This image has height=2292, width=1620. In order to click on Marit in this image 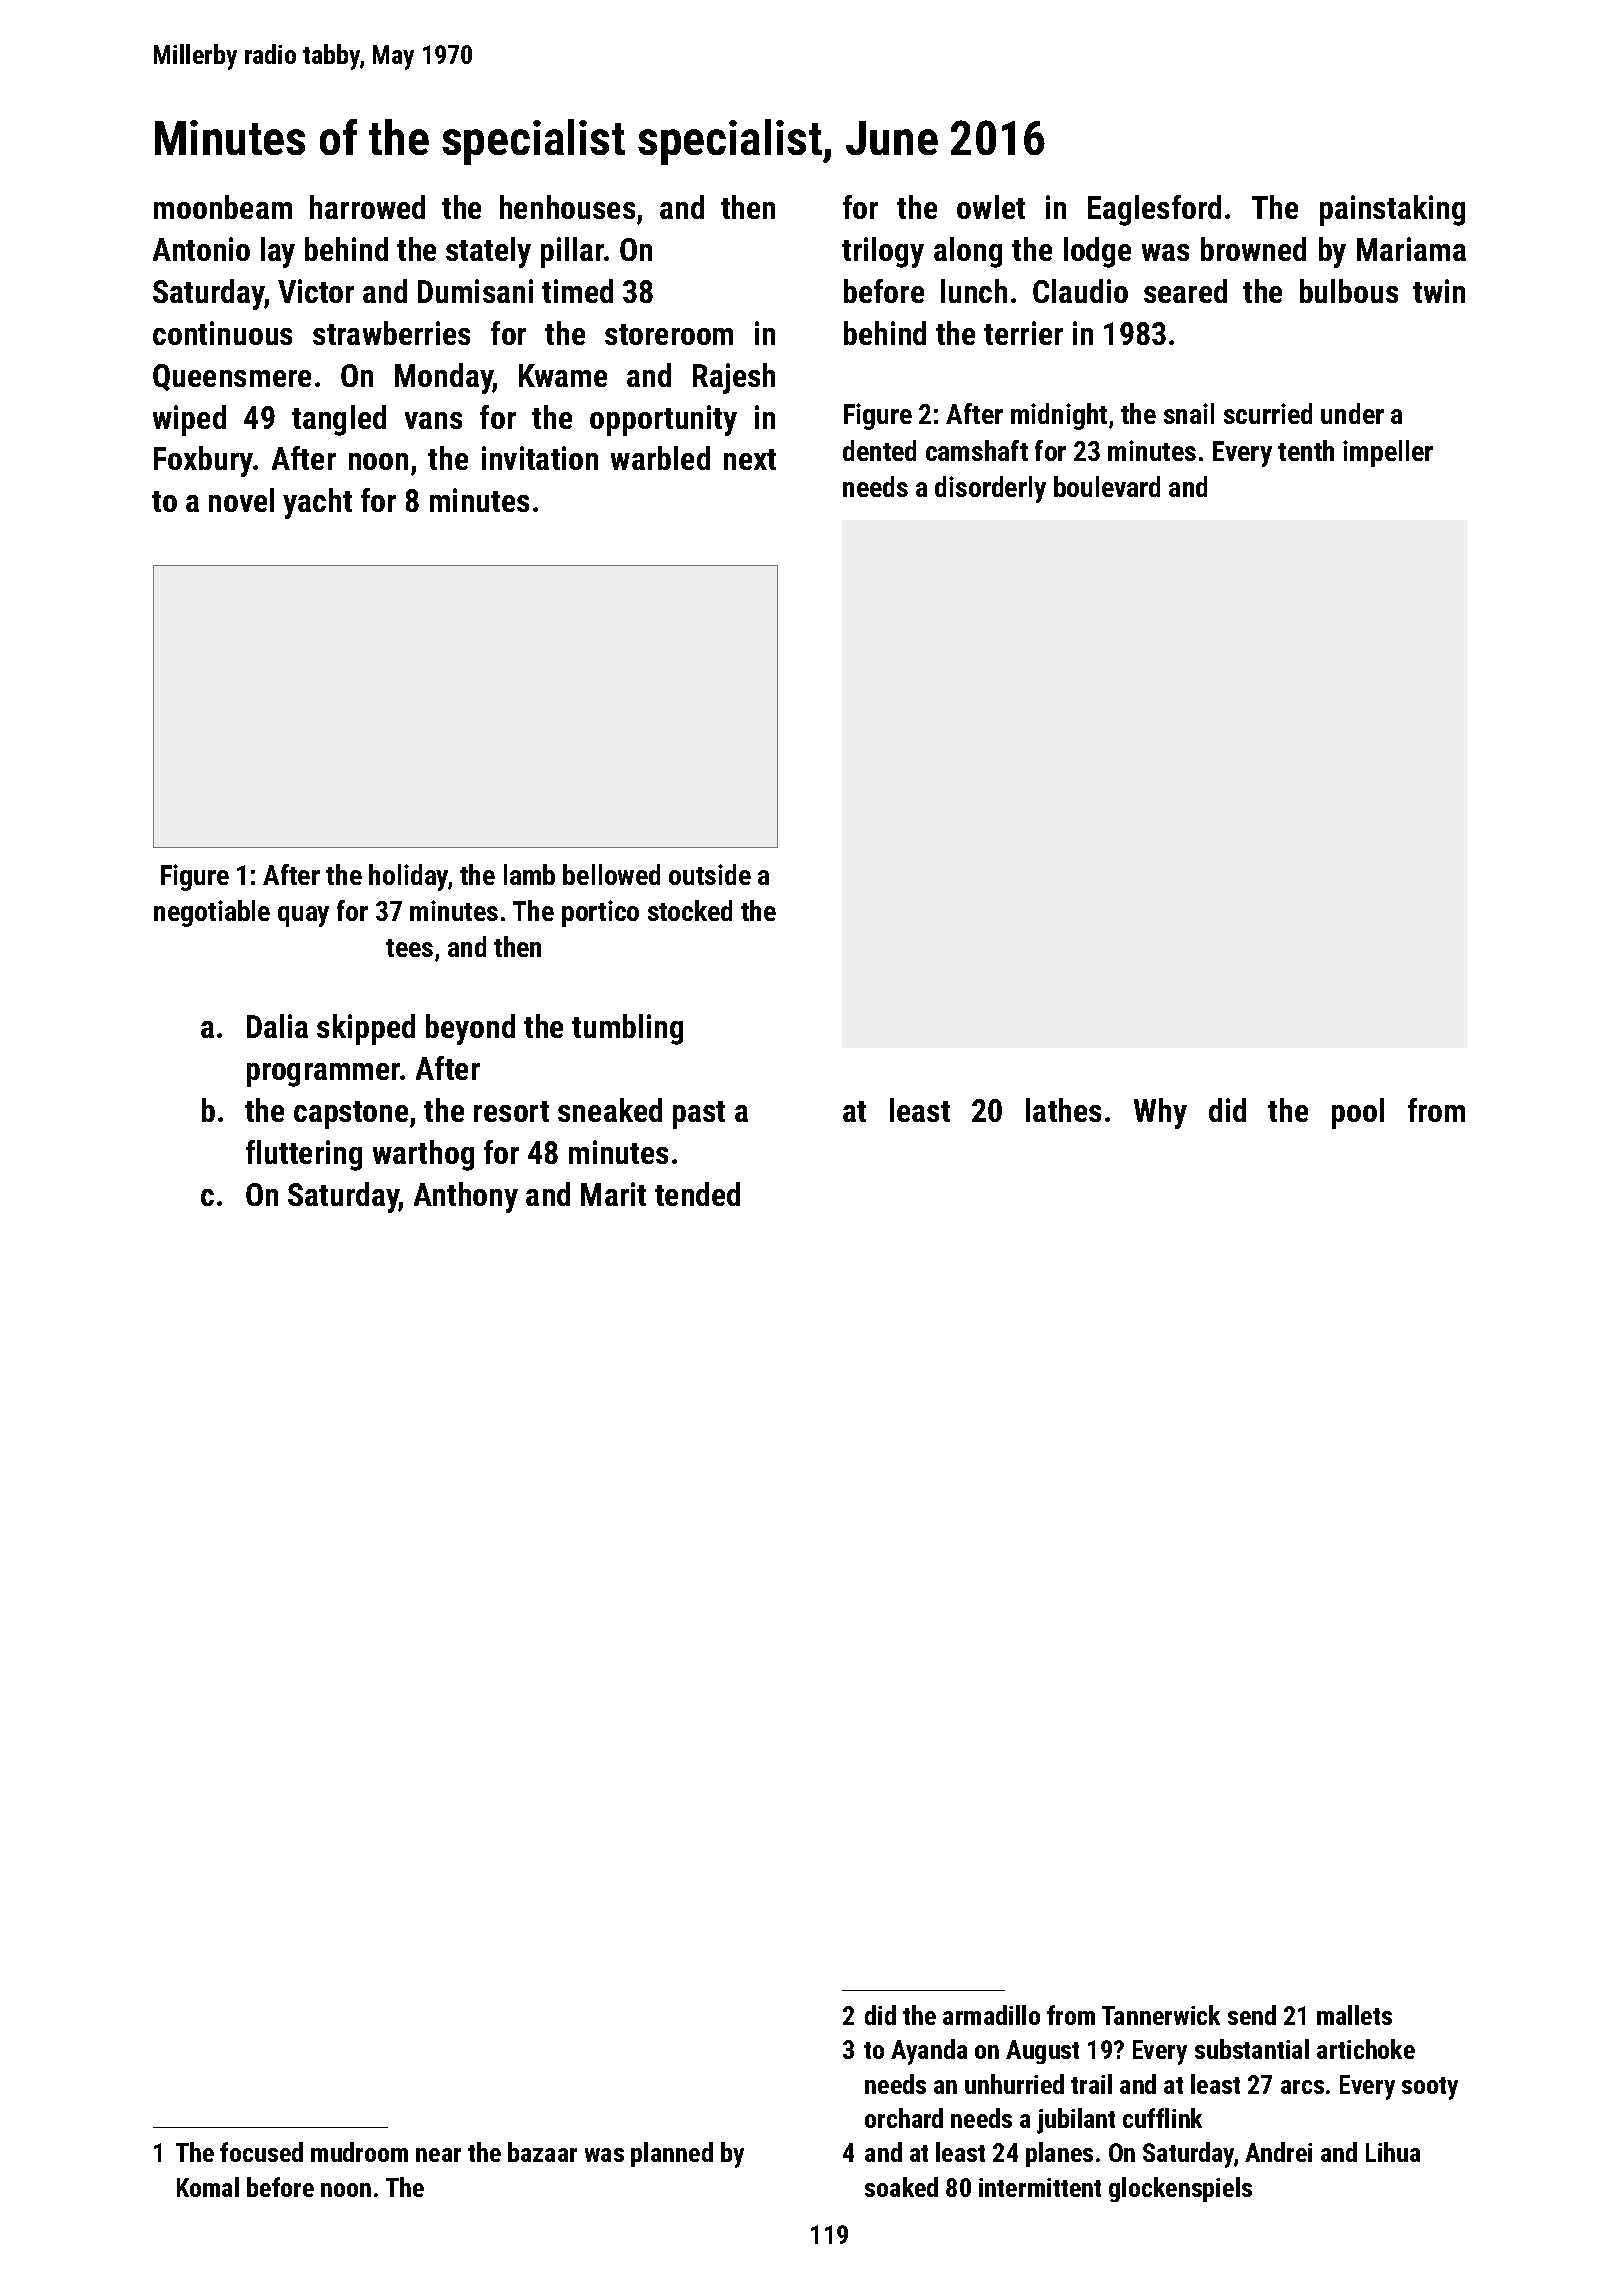, I will do `click(613, 1194)`.
